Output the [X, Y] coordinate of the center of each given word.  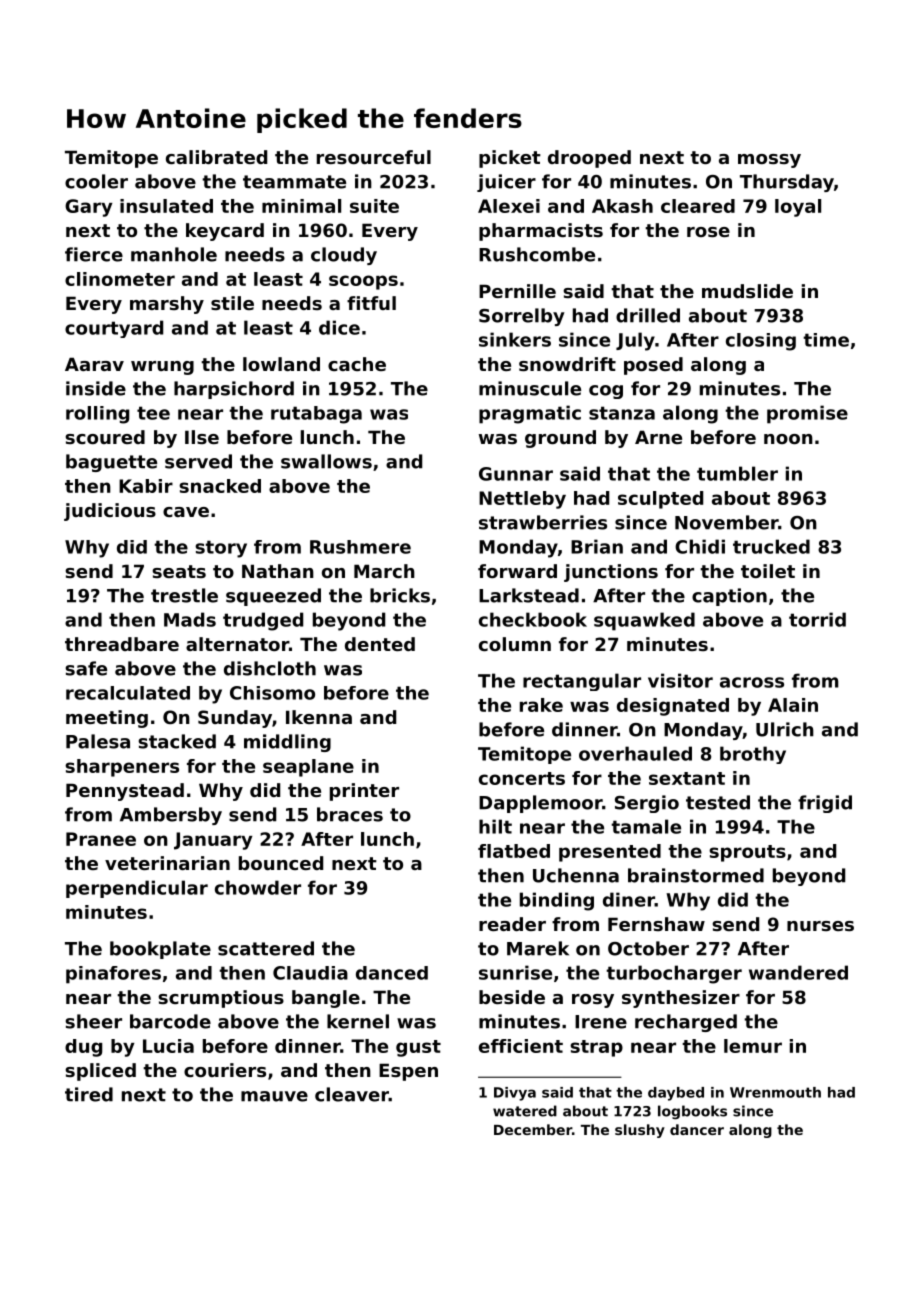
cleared [698, 206]
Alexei [509, 206]
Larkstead [529, 595]
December [533, 1129]
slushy [640, 1131]
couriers [225, 1070]
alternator [237, 644]
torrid [817, 619]
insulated [166, 206]
